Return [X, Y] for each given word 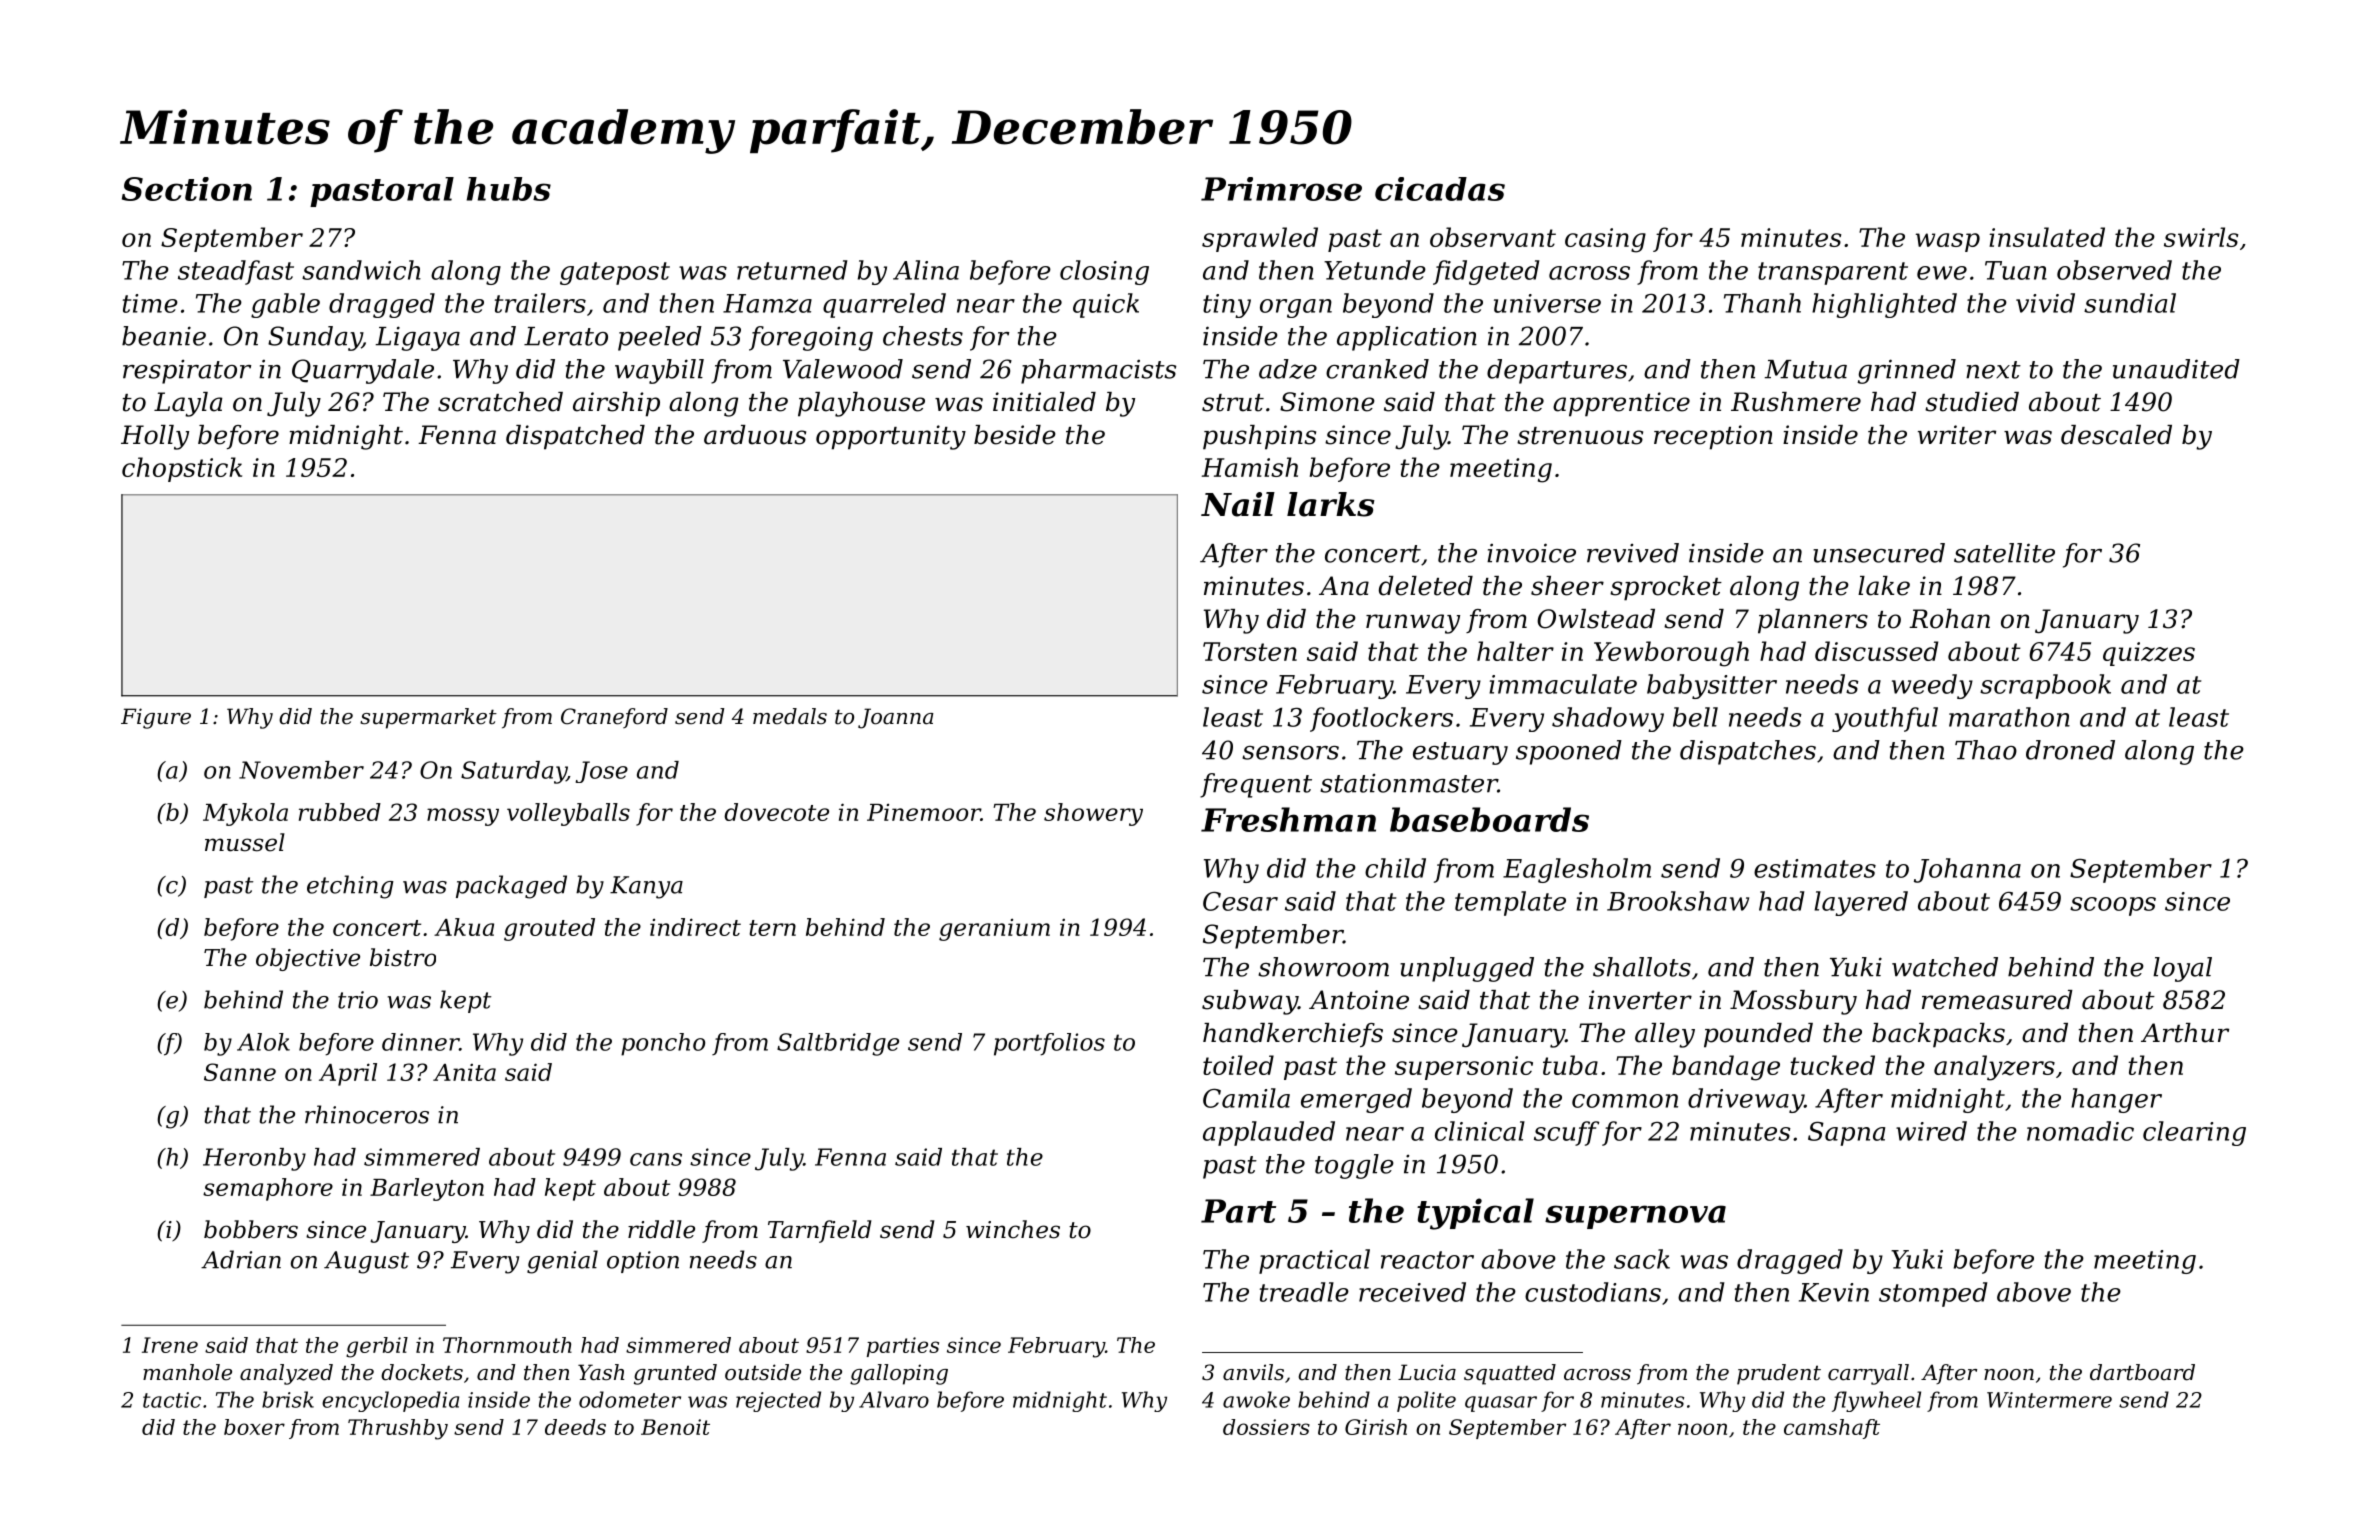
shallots [1642, 967]
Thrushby [398, 1429]
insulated [2047, 237]
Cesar [1240, 901]
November [301, 770]
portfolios [1049, 1044]
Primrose [1281, 189]
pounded [1758, 1035]
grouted [549, 929]
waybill [659, 371]
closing [1104, 272]
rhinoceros [367, 1114]
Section [187, 189]
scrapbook [2045, 686]
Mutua [1806, 369]
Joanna [896, 718]
